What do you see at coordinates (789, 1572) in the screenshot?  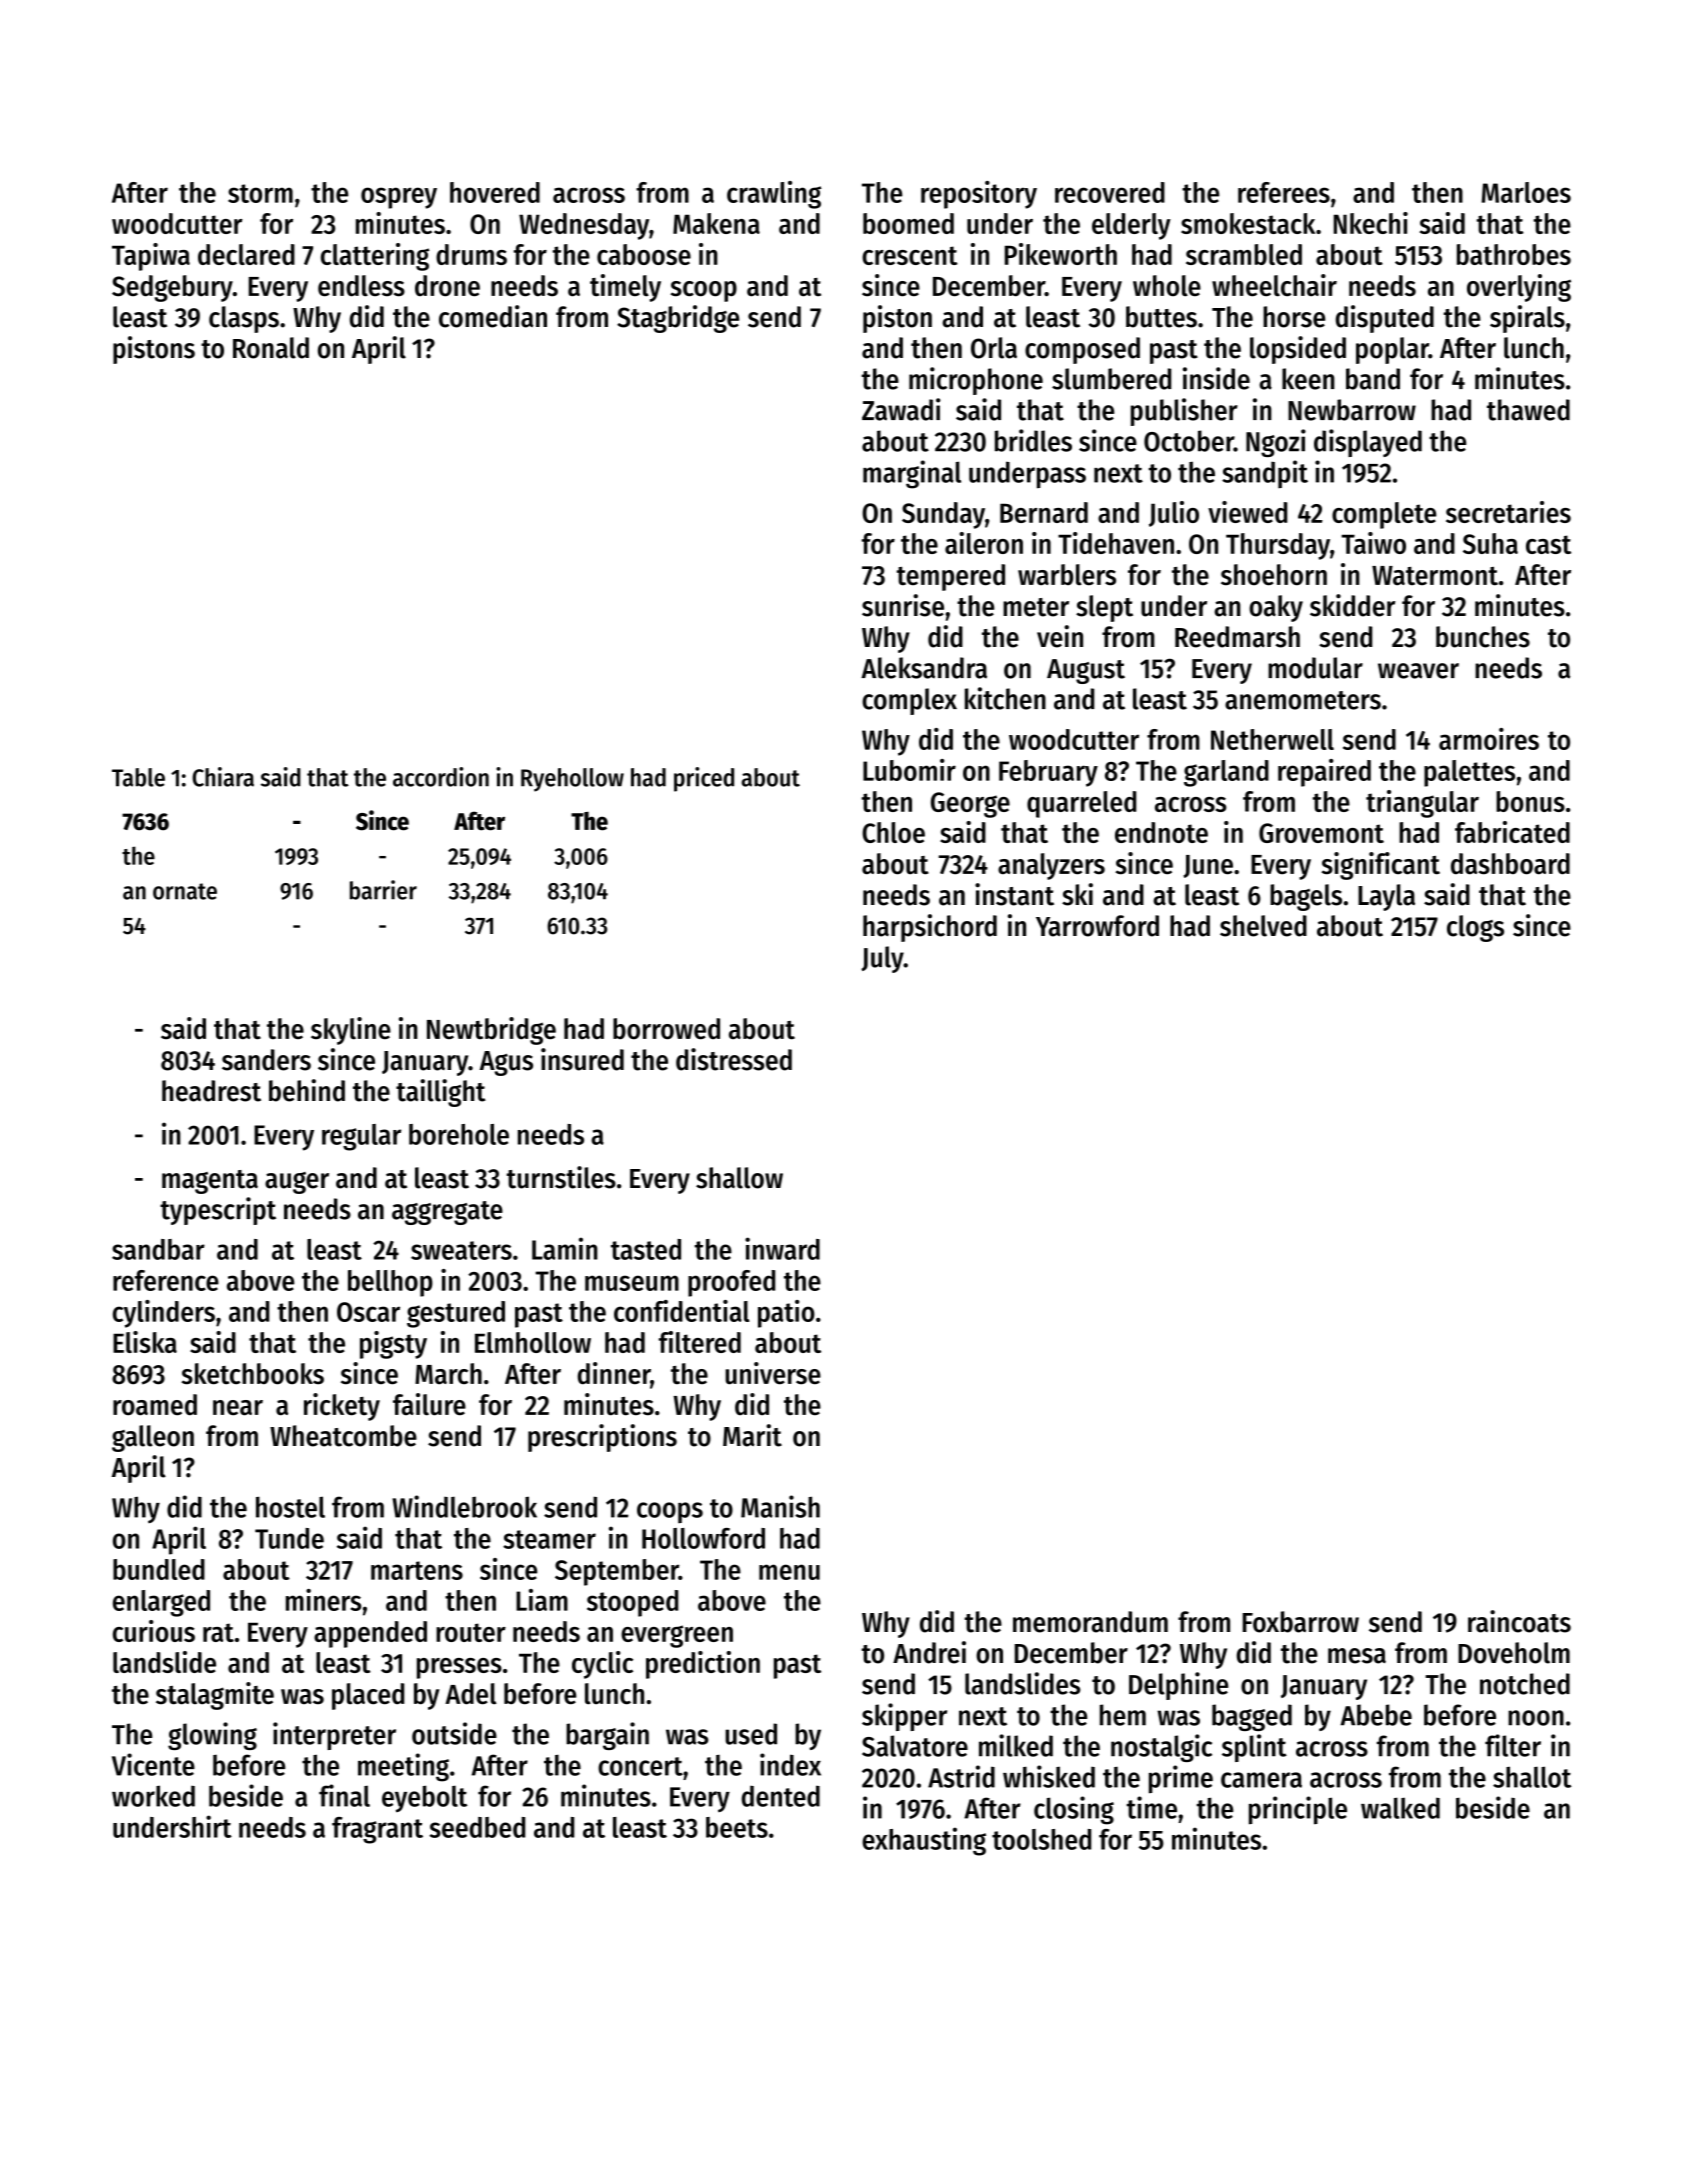 I see `menu` at bounding box center [789, 1572].
